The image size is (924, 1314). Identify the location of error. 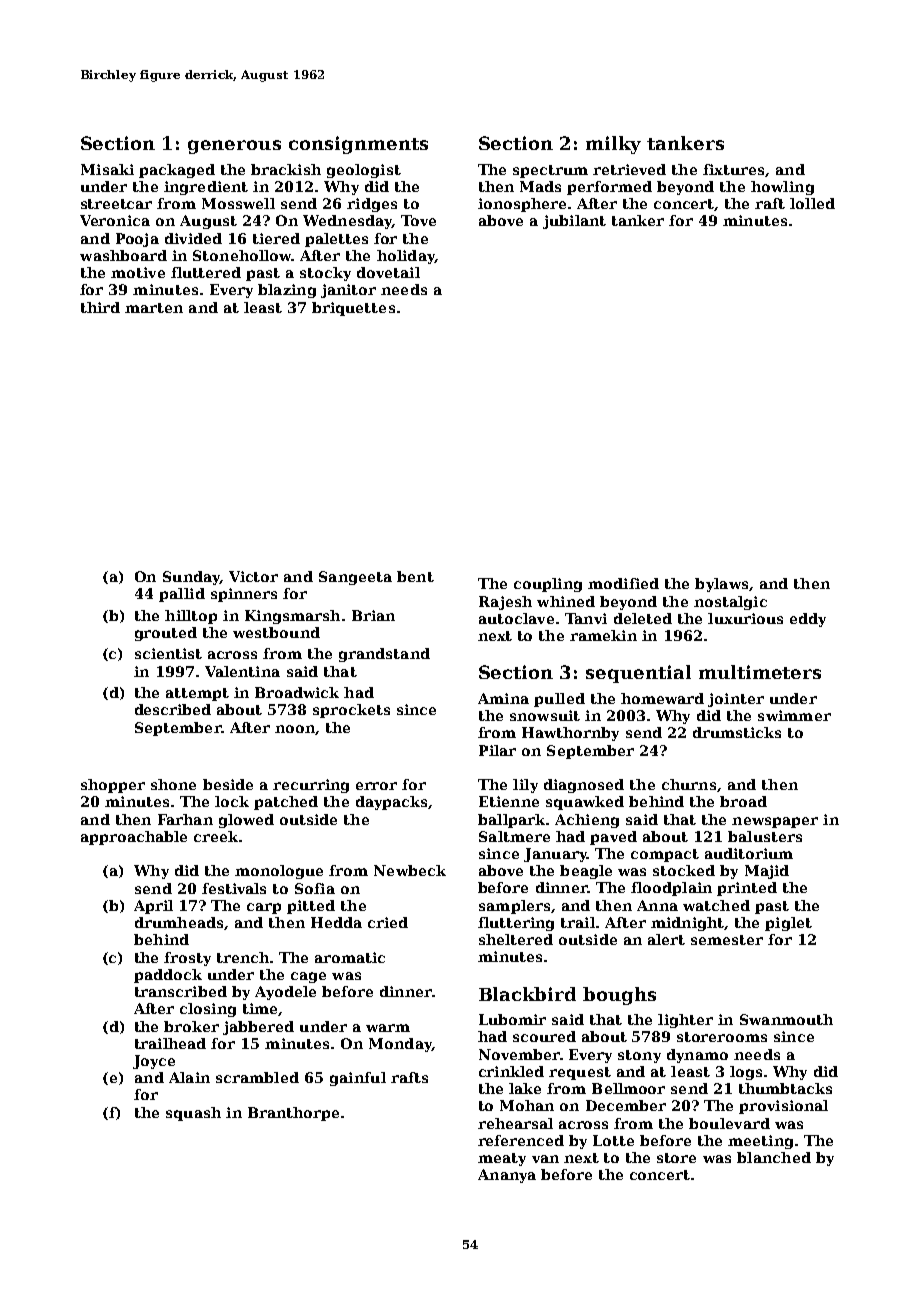
(376, 786).
